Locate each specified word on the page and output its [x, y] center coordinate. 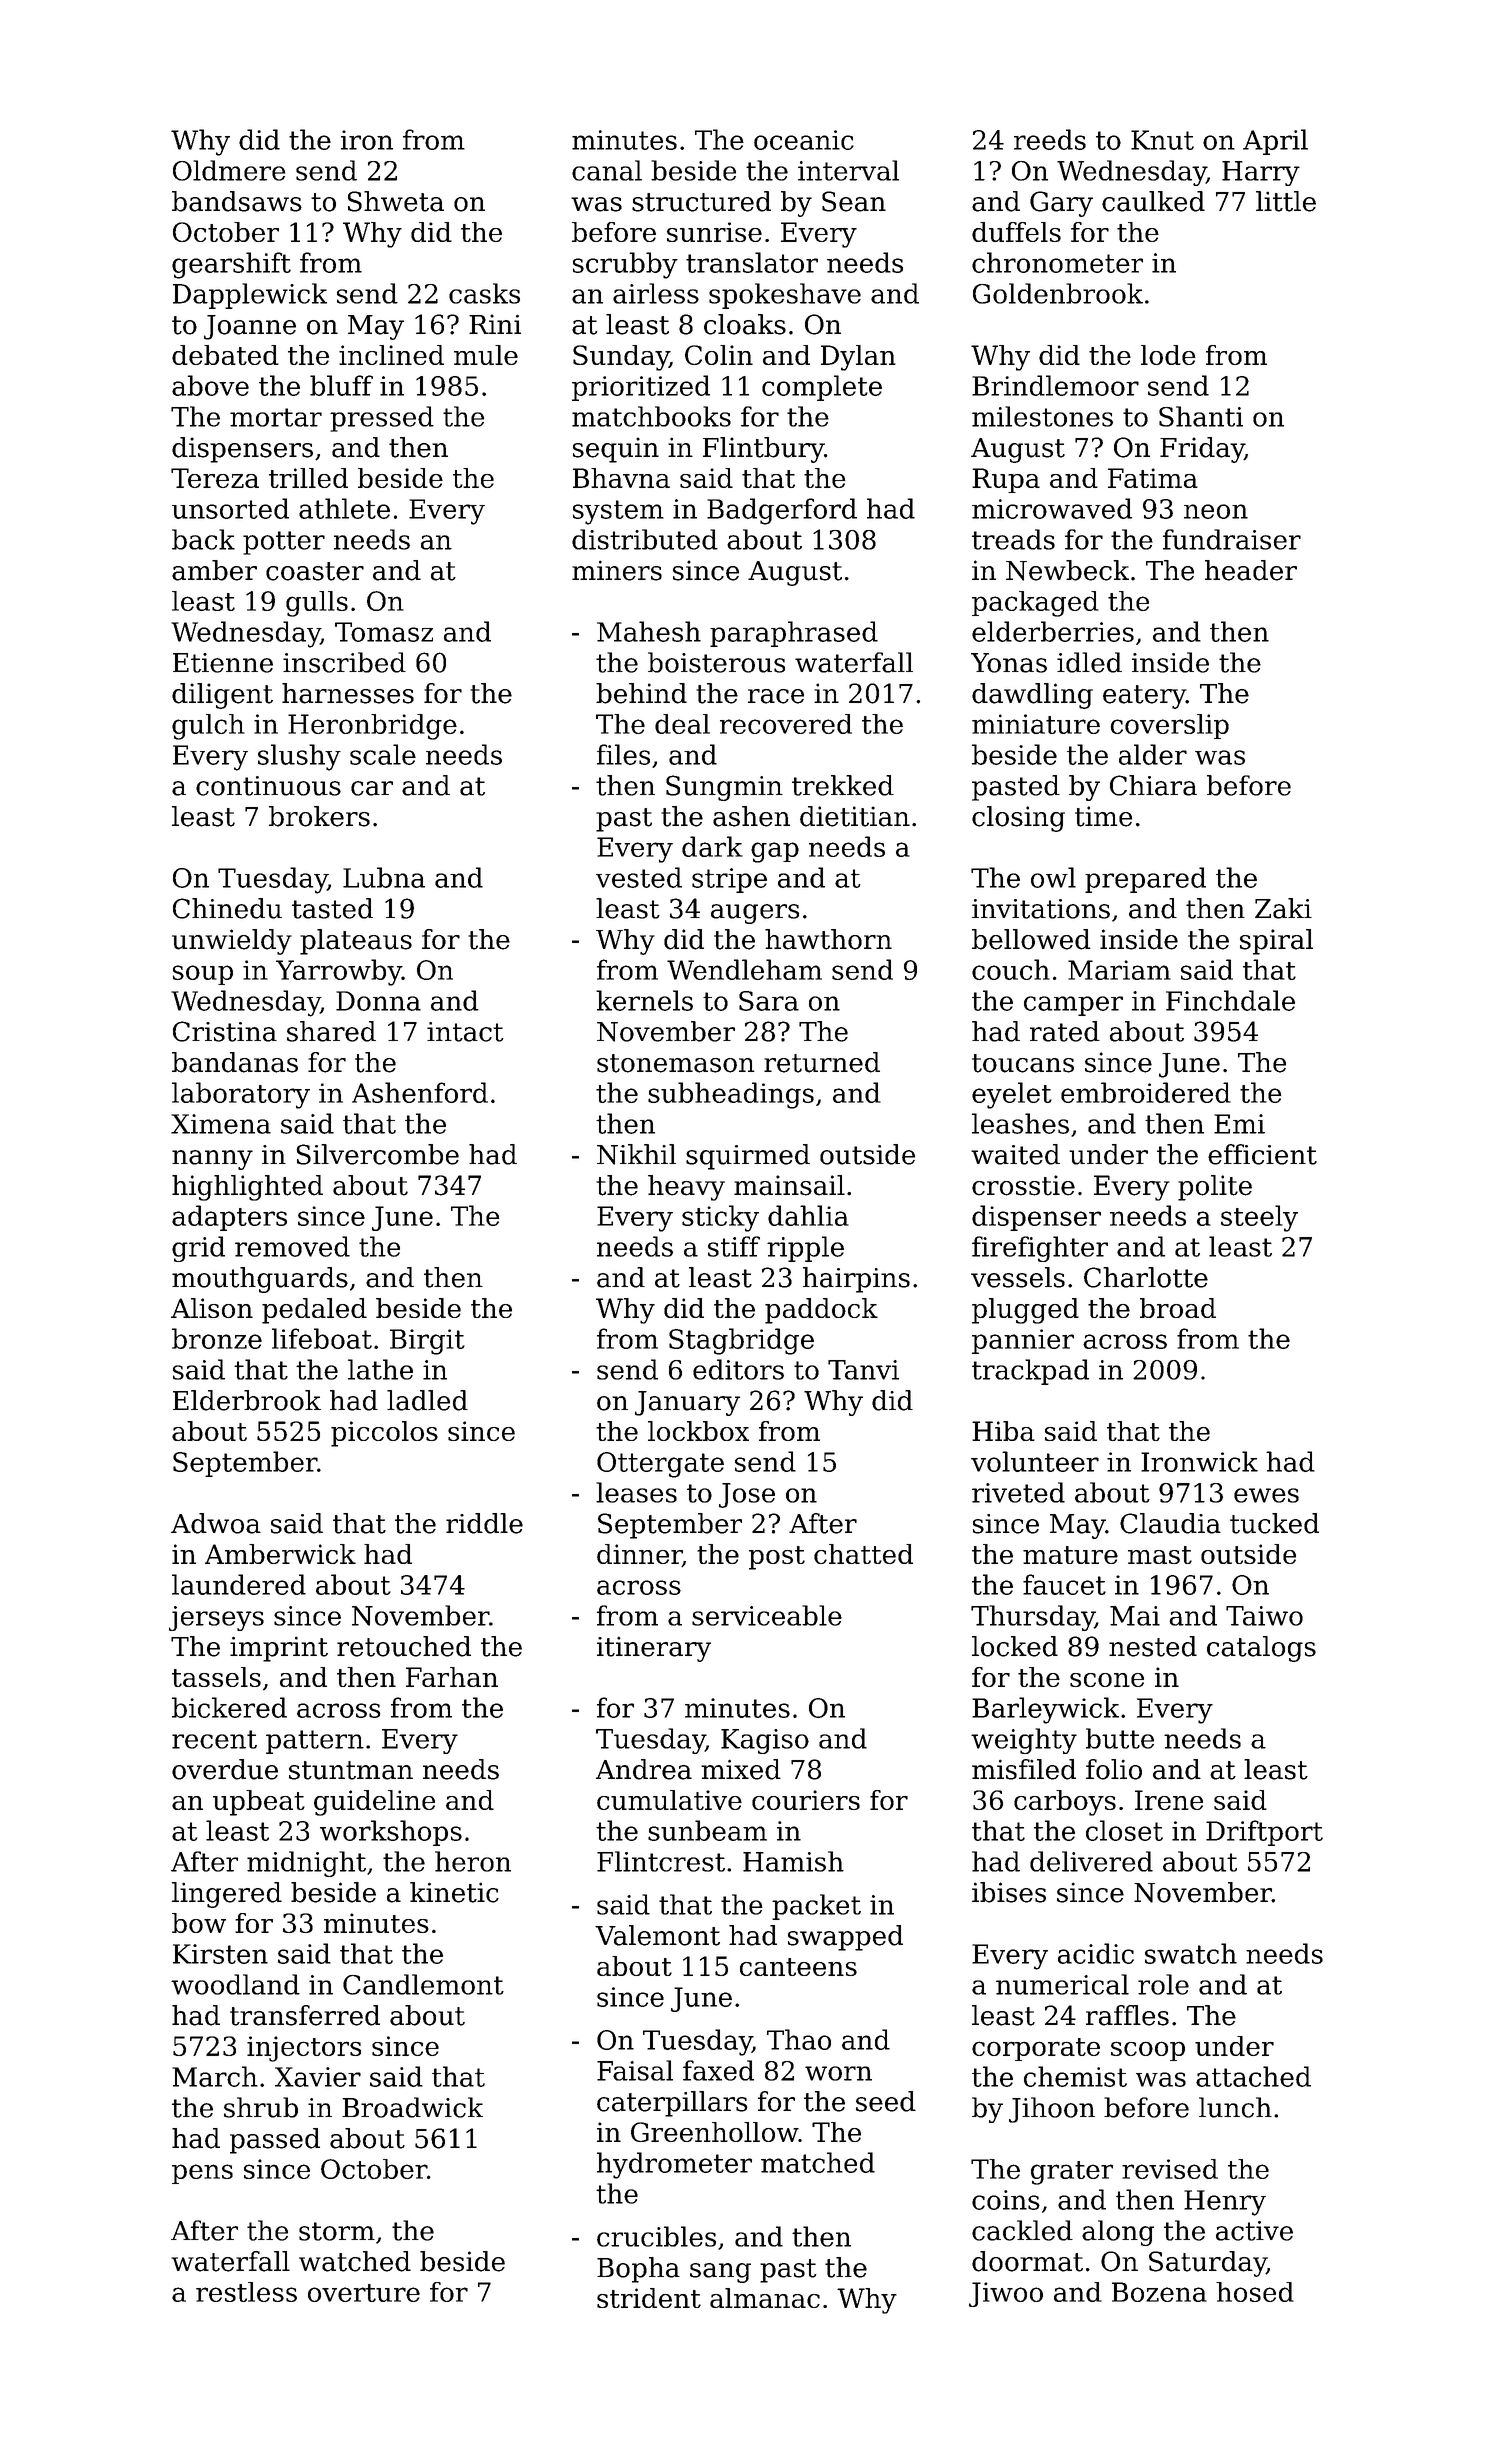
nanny [212, 1160]
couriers [806, 1800]
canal [607, 170]
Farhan [452, 1677]
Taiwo [1264, 1616]
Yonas [1009, 663]
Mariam [1119, 970]
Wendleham [744, 969]
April [1275, 142]
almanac [765, 2298]
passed [275, 2141]
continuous [268, 786]
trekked [843, 785]
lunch [1235, 2107]
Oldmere [229, 170]
